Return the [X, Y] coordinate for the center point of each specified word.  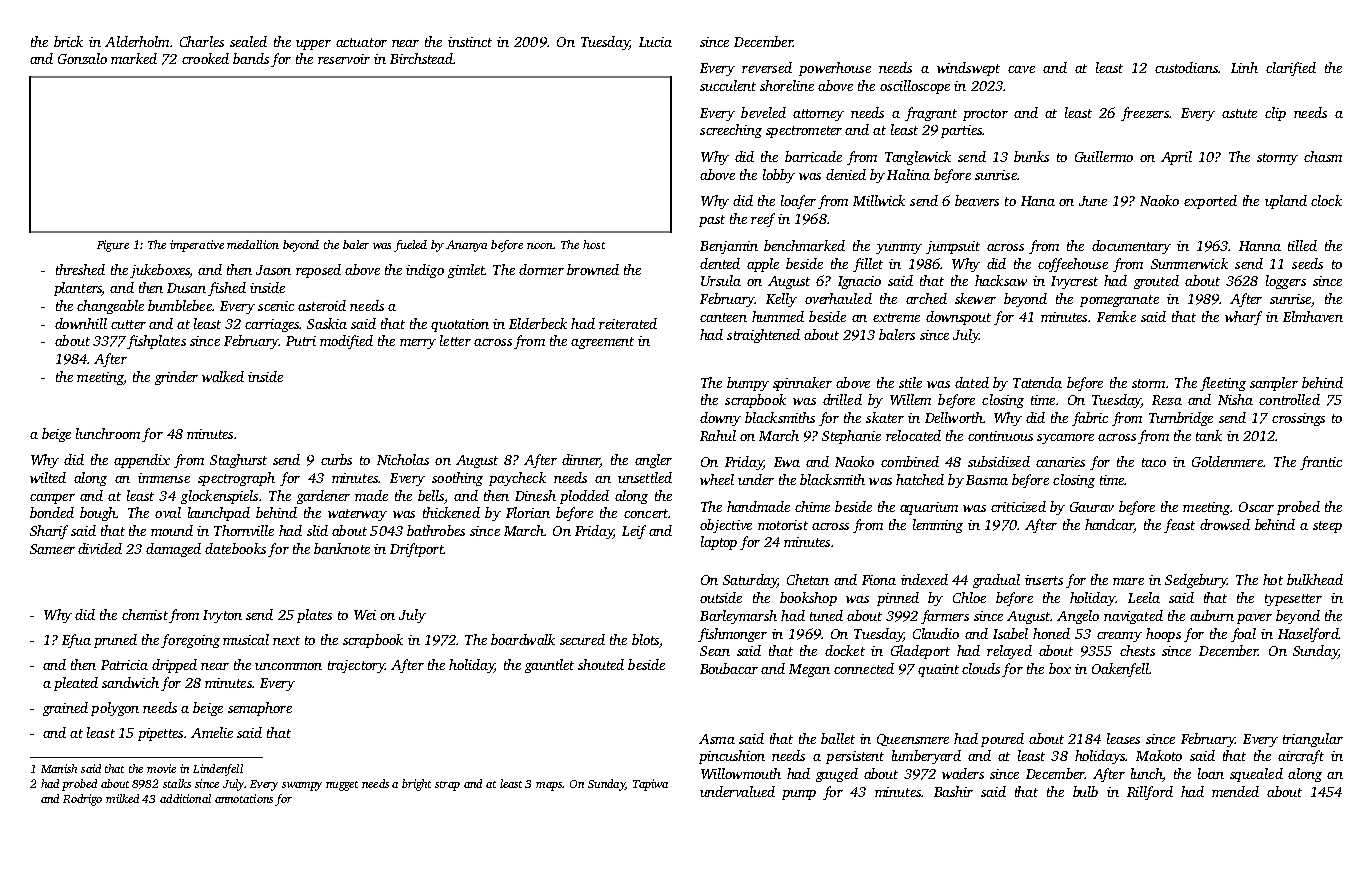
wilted [48, 477]
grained [65, 709]
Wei [365, 615]
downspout [958, 318]
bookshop [808, 599]
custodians [1186, 67]
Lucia [655, 42]
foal [1243, 635]
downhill [81, 323]
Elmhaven [1313, 316]
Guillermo [1104, 156]
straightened [763, 336]
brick [68, 41]
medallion [253, 244]
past [712, 221]
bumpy [748, 384]
